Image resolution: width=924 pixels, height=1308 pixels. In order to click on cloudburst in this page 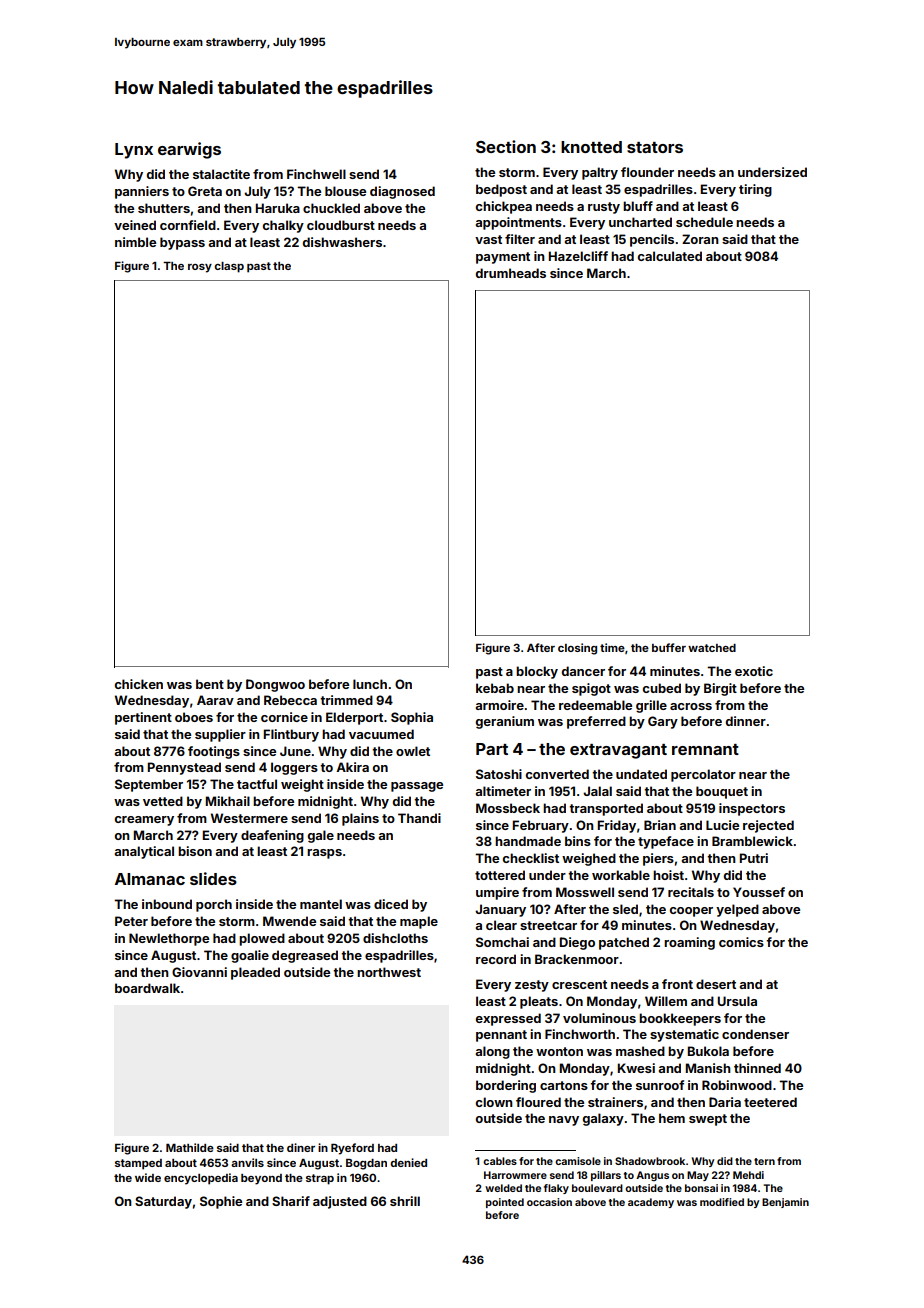, I will do `click(341, 225)`.
